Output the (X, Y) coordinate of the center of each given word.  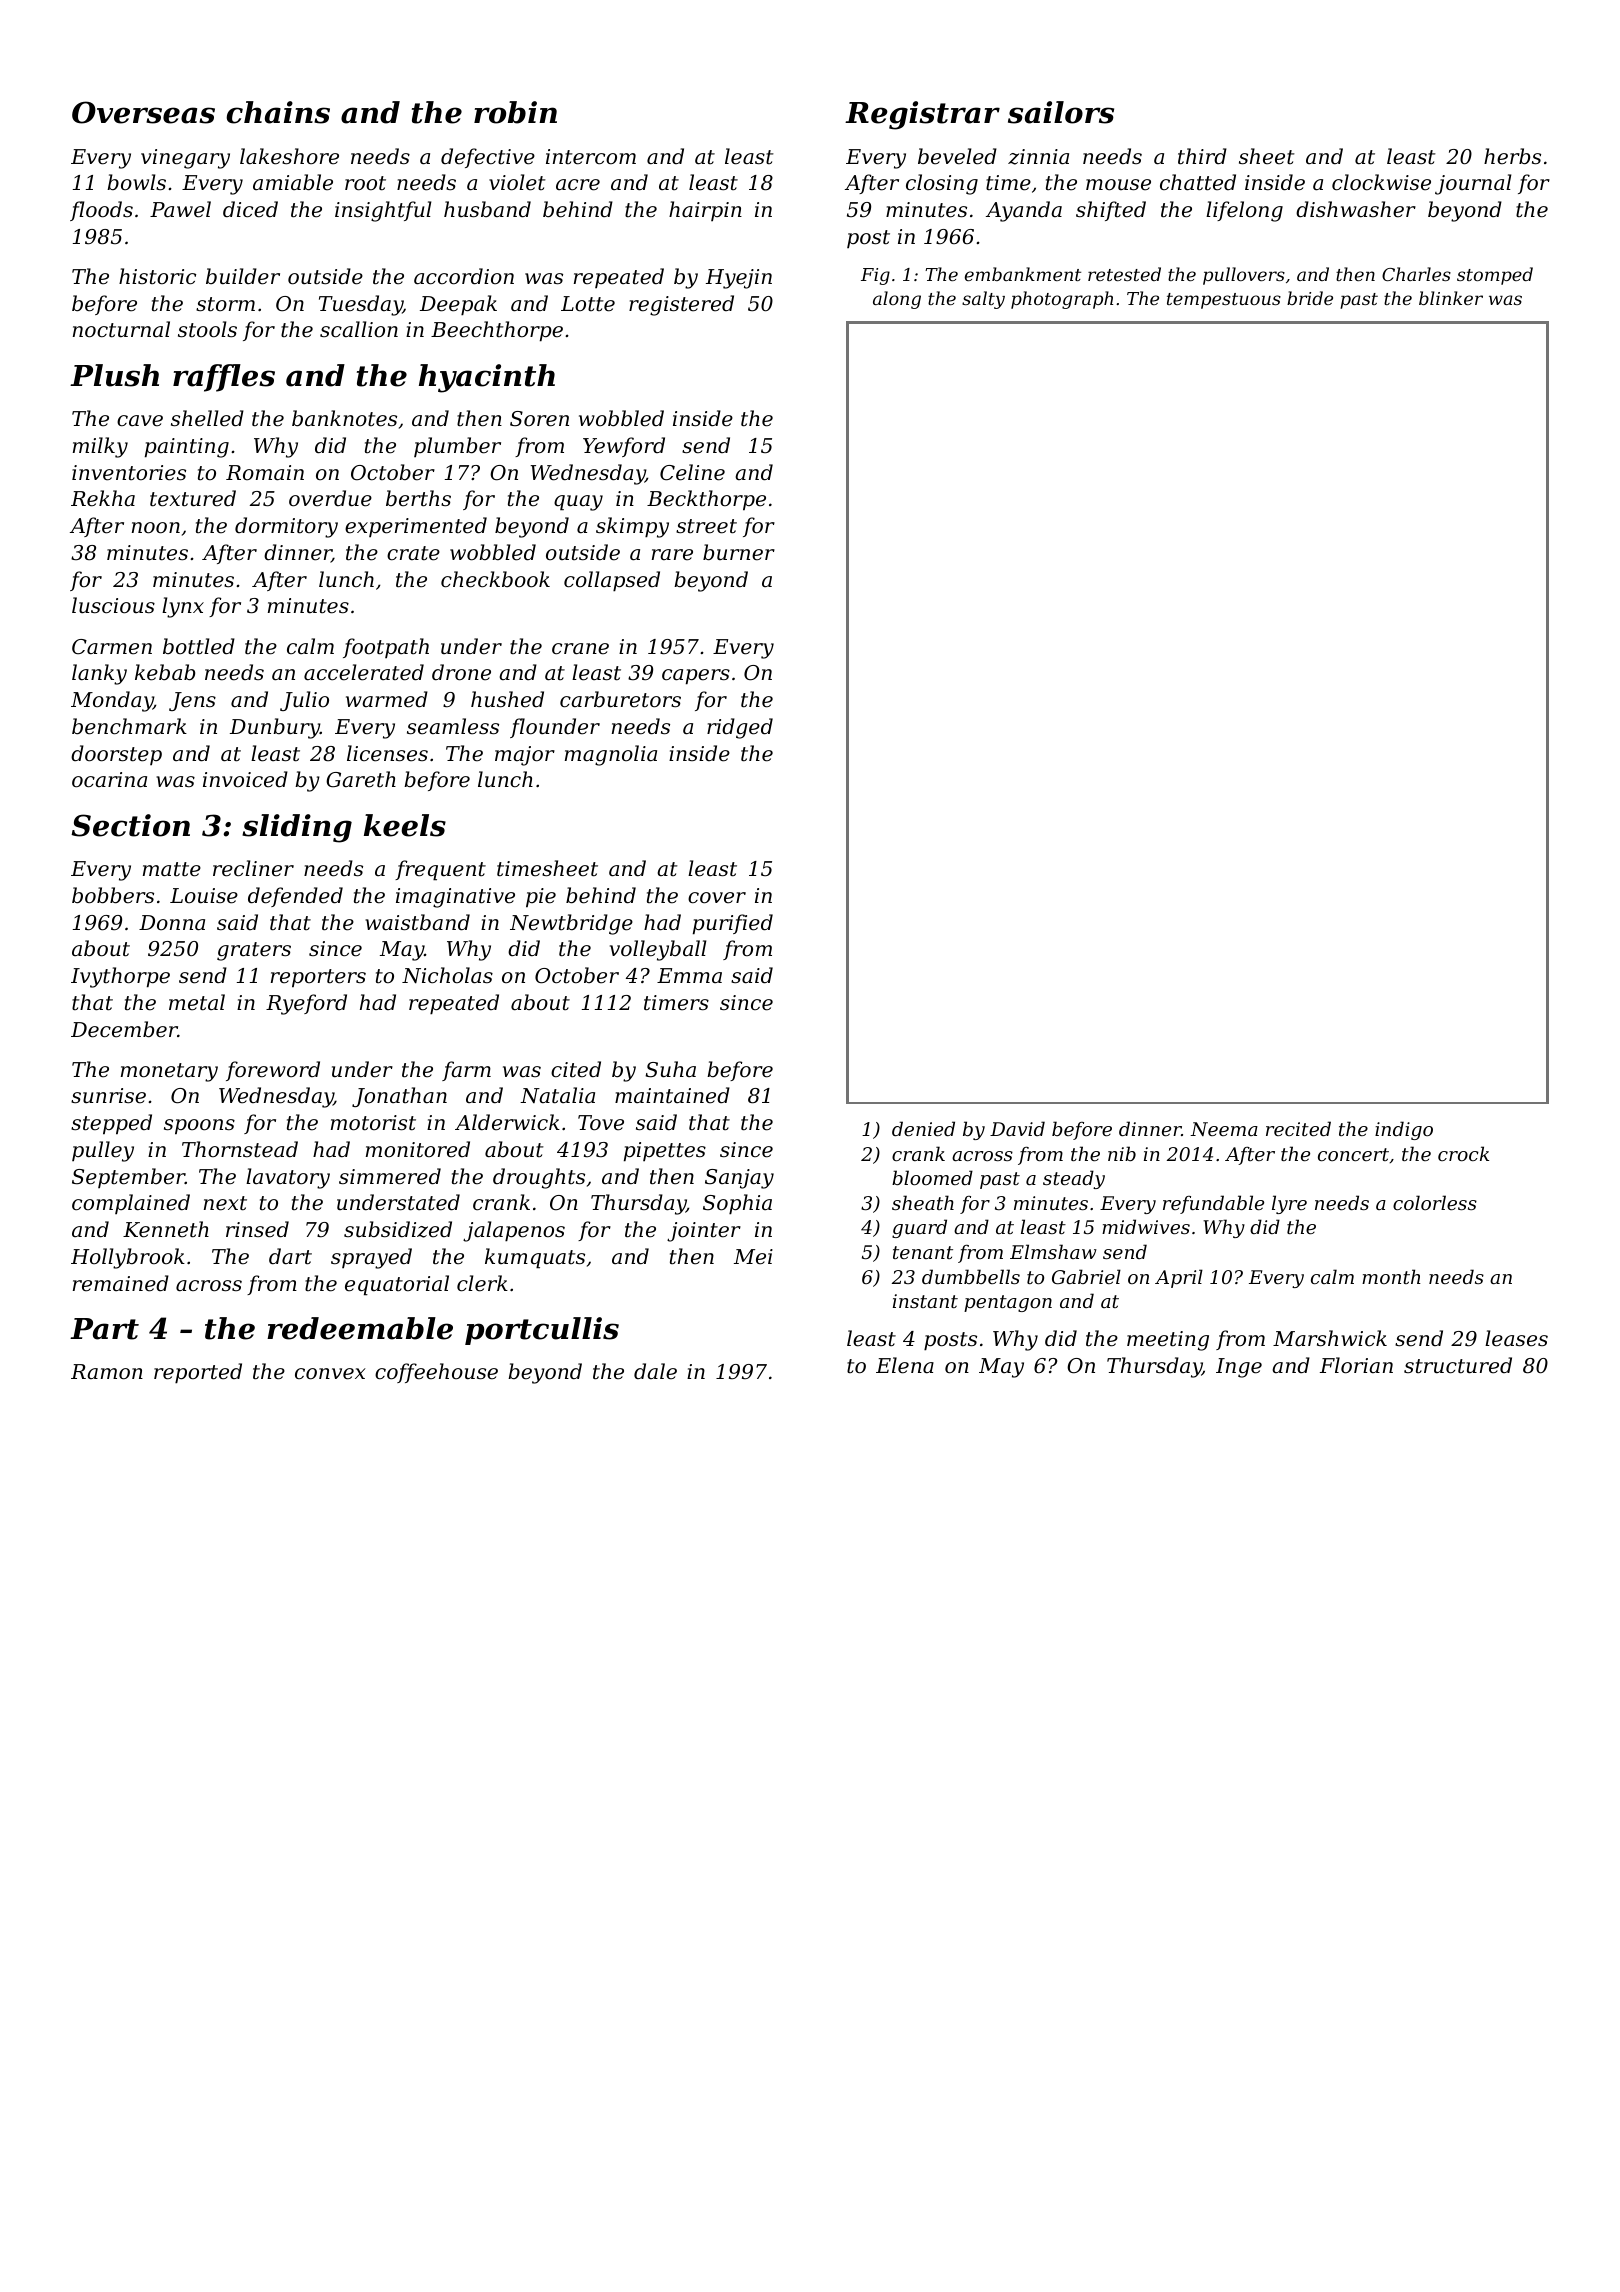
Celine (692, 472)
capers (696, 677)
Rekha (103, 498)
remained (121, 1283)
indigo (1404, 1130)
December (124, 1029)
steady (1074, 1179)
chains (278, 112)
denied (923, 1128)
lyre (1289, 1204)
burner (739, 552)
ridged (740, 728)
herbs (1512, 156)
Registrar (922, 115)
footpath (386, 648)
